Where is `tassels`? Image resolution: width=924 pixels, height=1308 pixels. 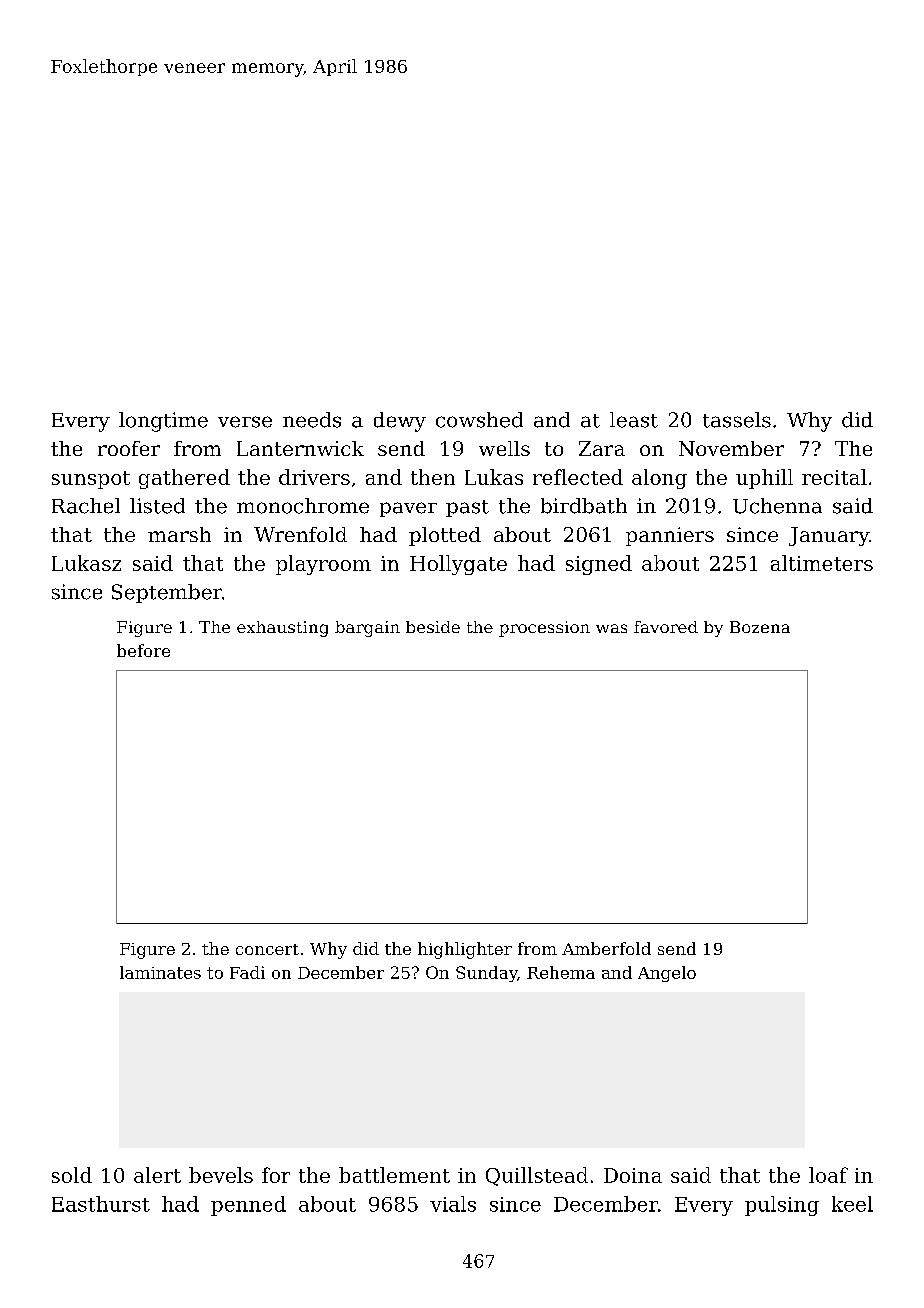
tassels is located at coordinates (737, 420).
